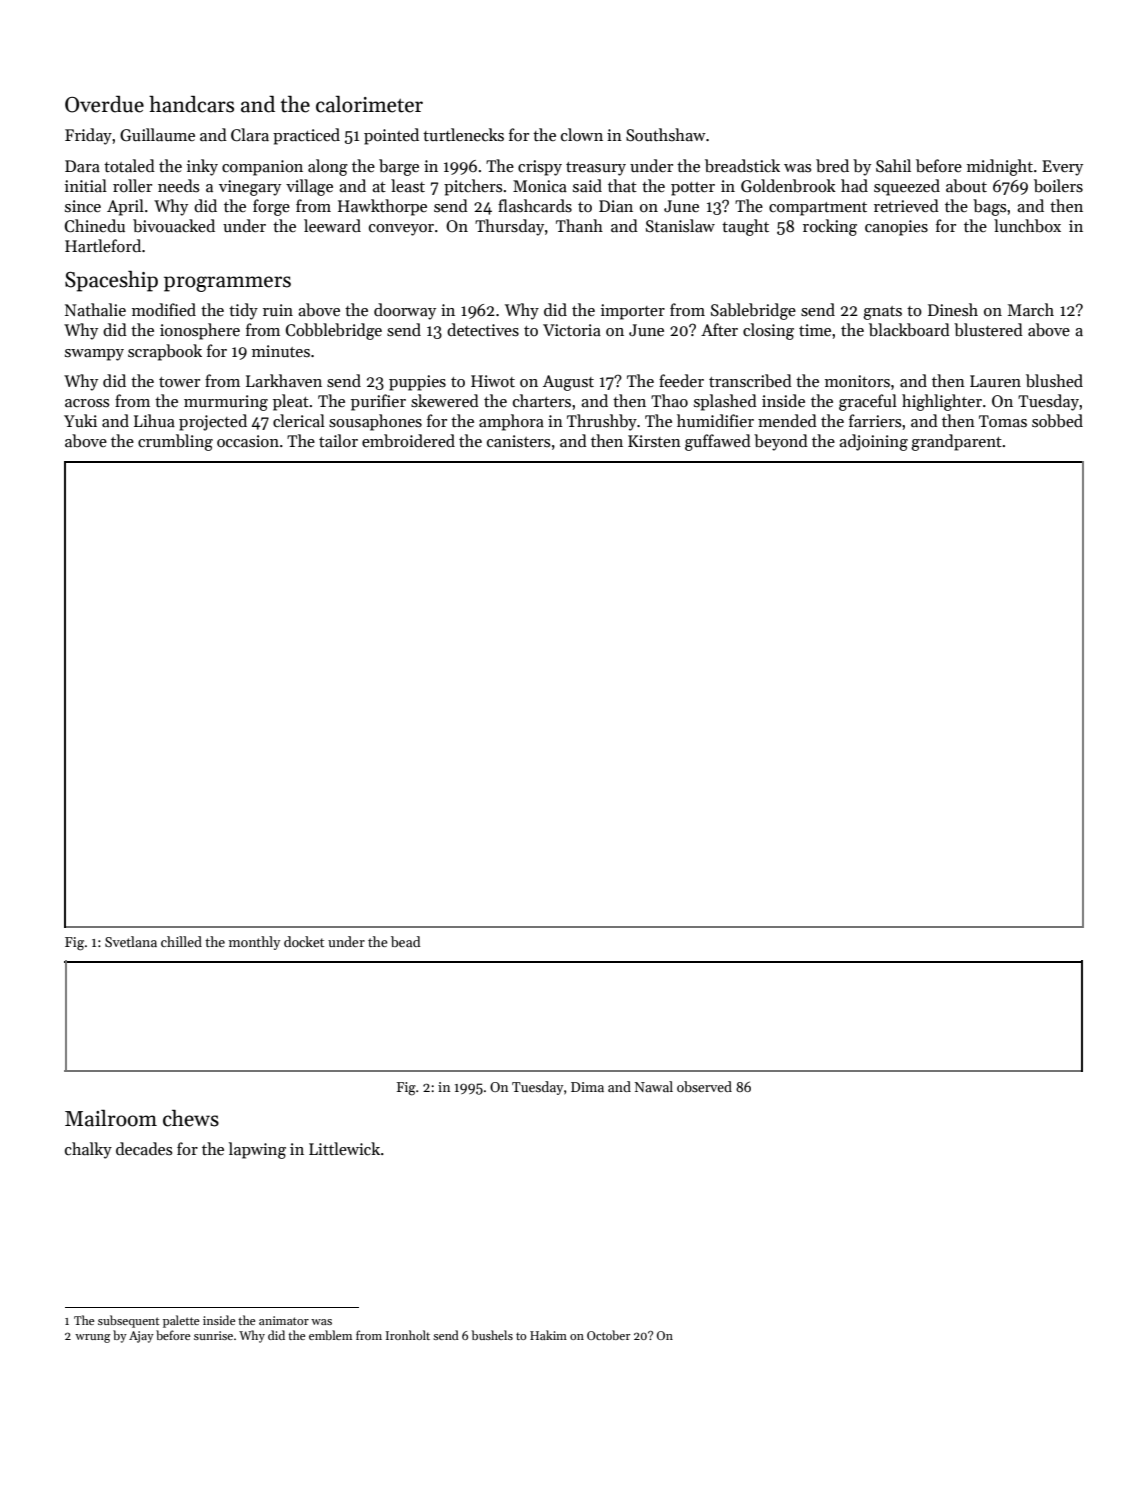 The image size is (1148, 1485). What do you see at coordinates (93, 1338) in the image?
I see `wrung` at bounding box center [93, 1338].
